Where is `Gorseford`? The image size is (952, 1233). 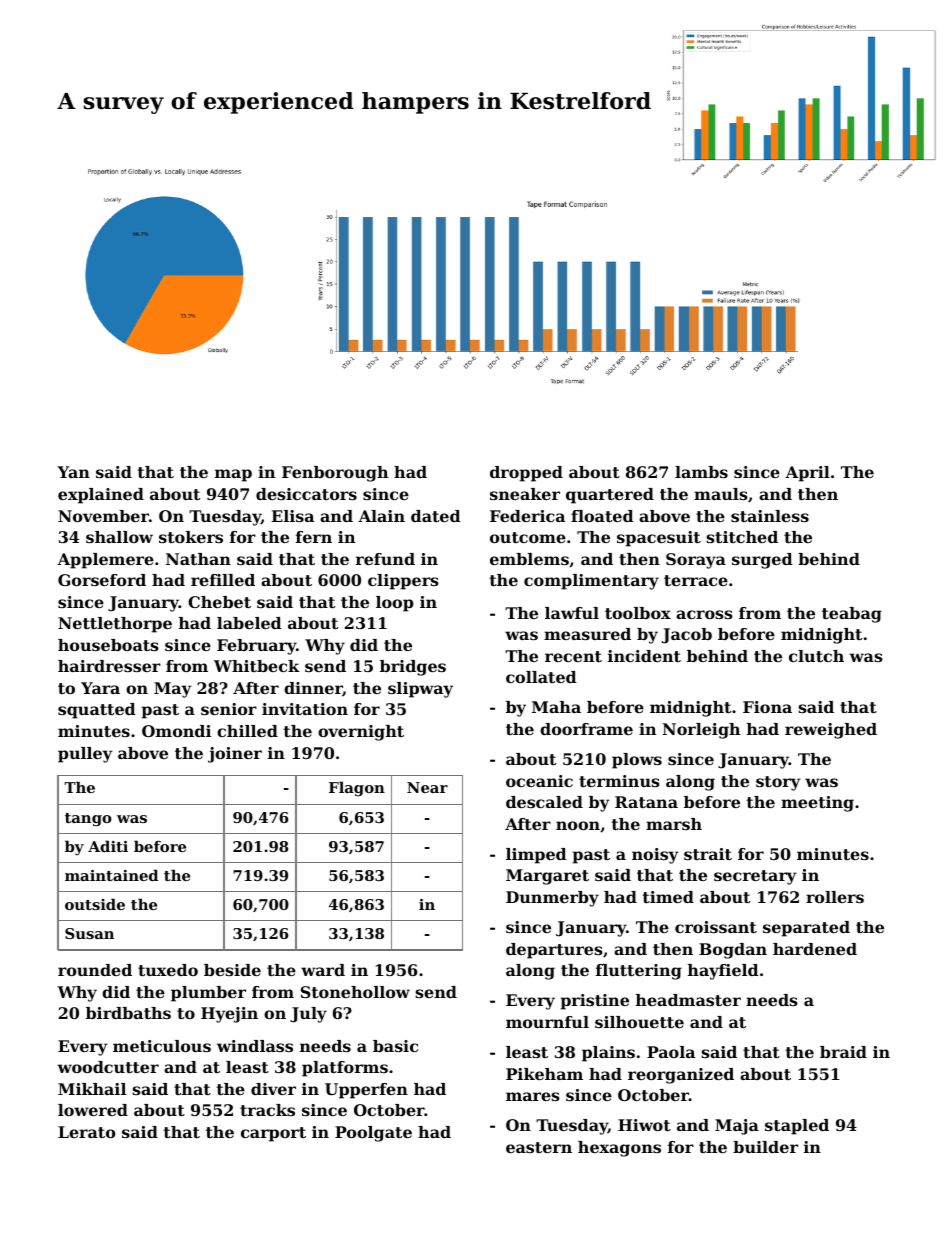
Gorseford is located at coordinates (102, 580).
